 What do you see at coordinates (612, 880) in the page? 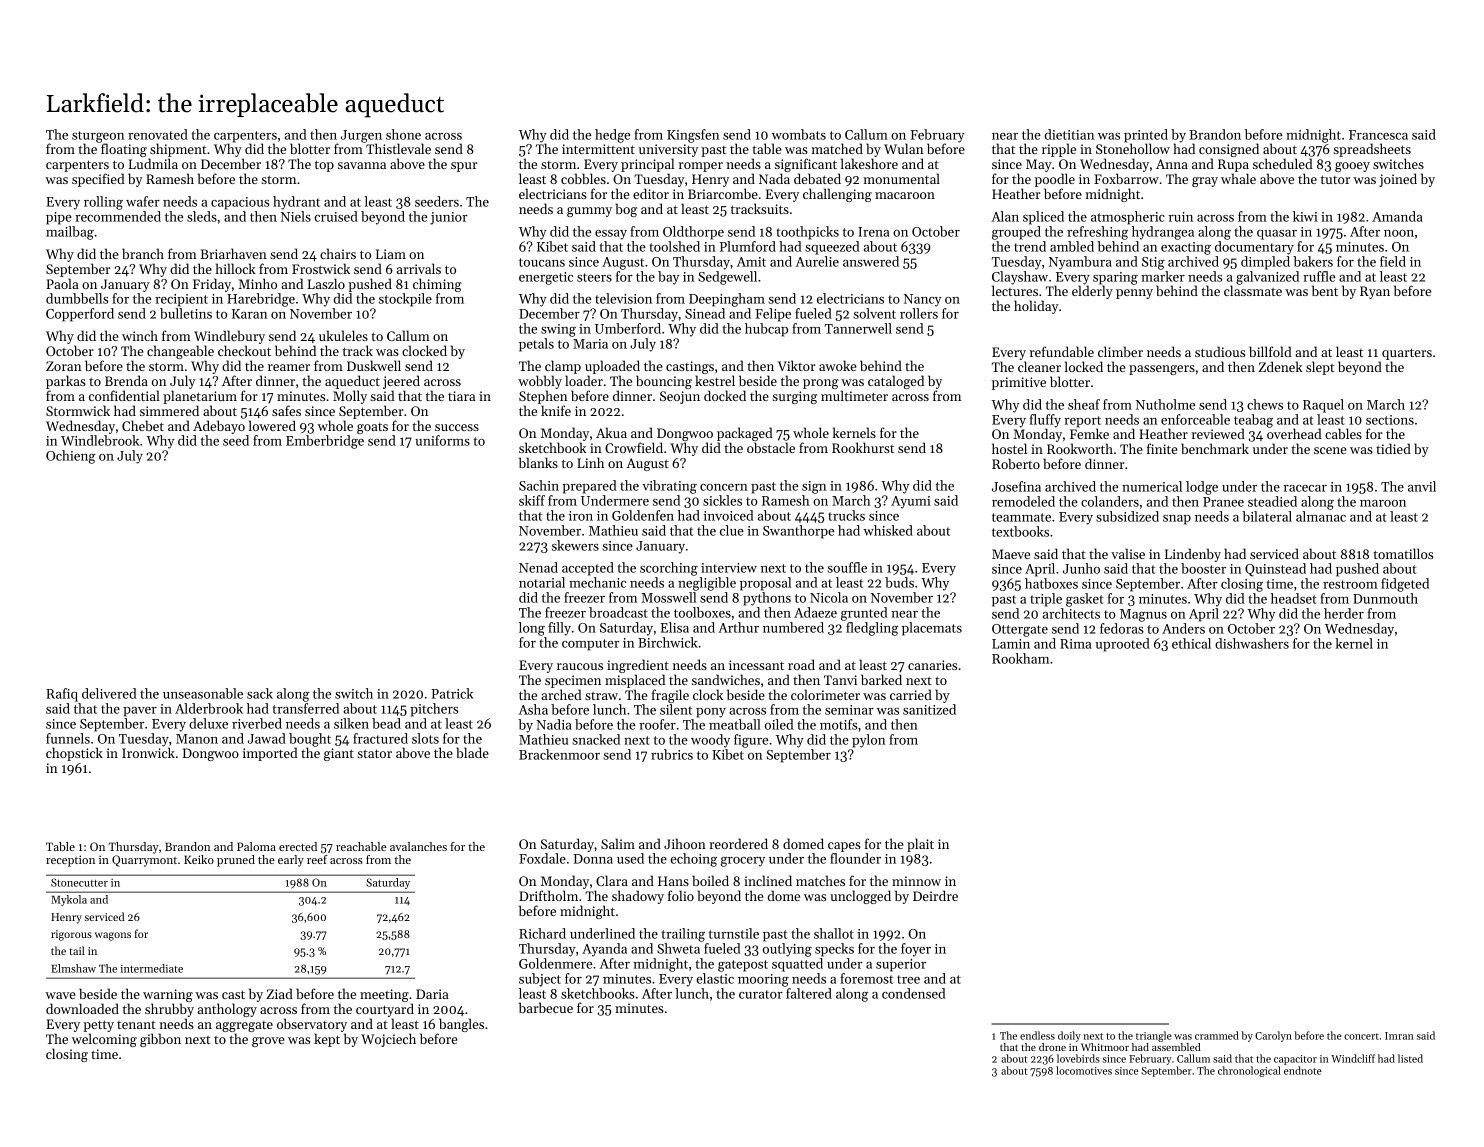
I see `Clara` at bounding box center [612, 880].
